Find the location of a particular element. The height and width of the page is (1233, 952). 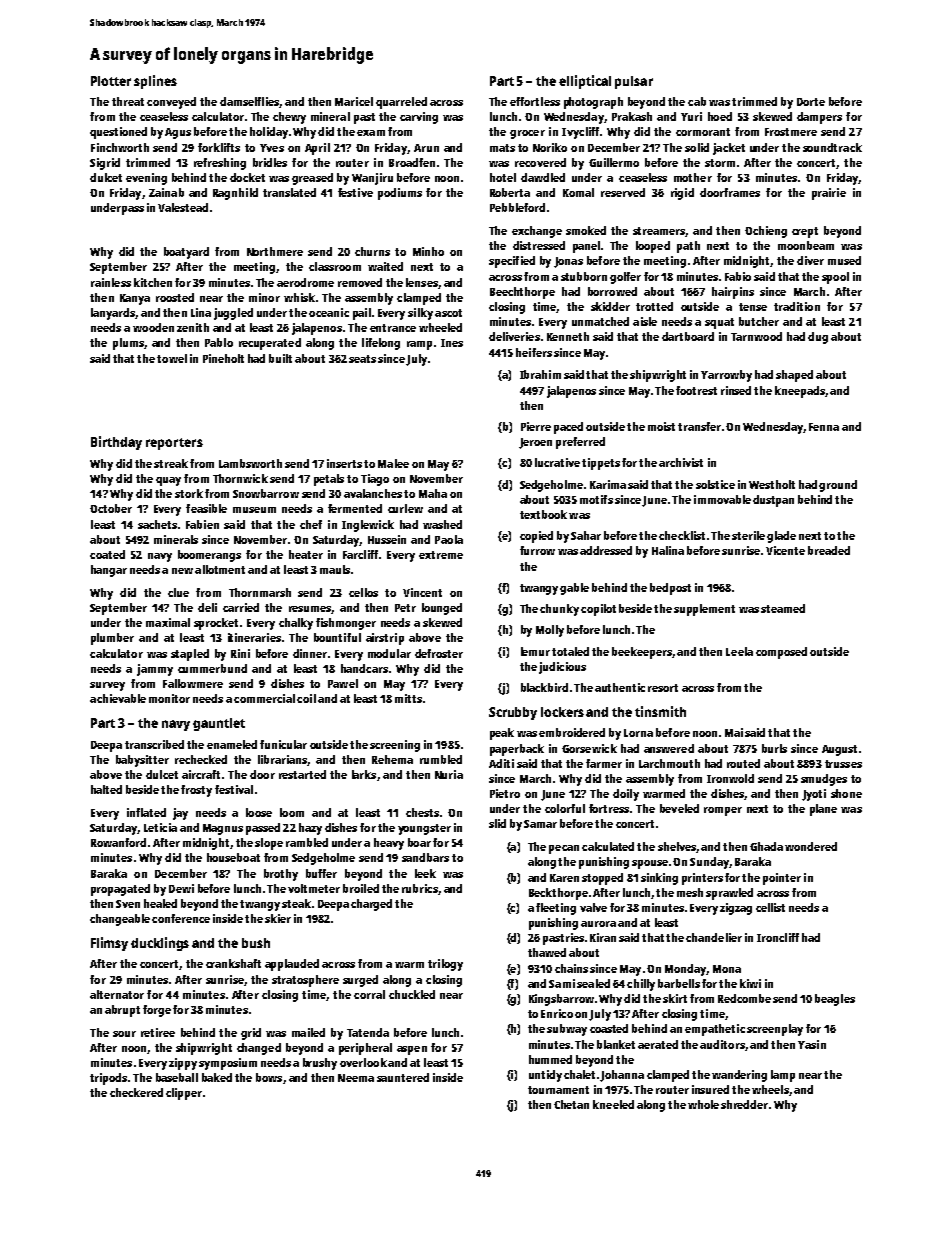

Dorte is located at coordinates (811, 102).
